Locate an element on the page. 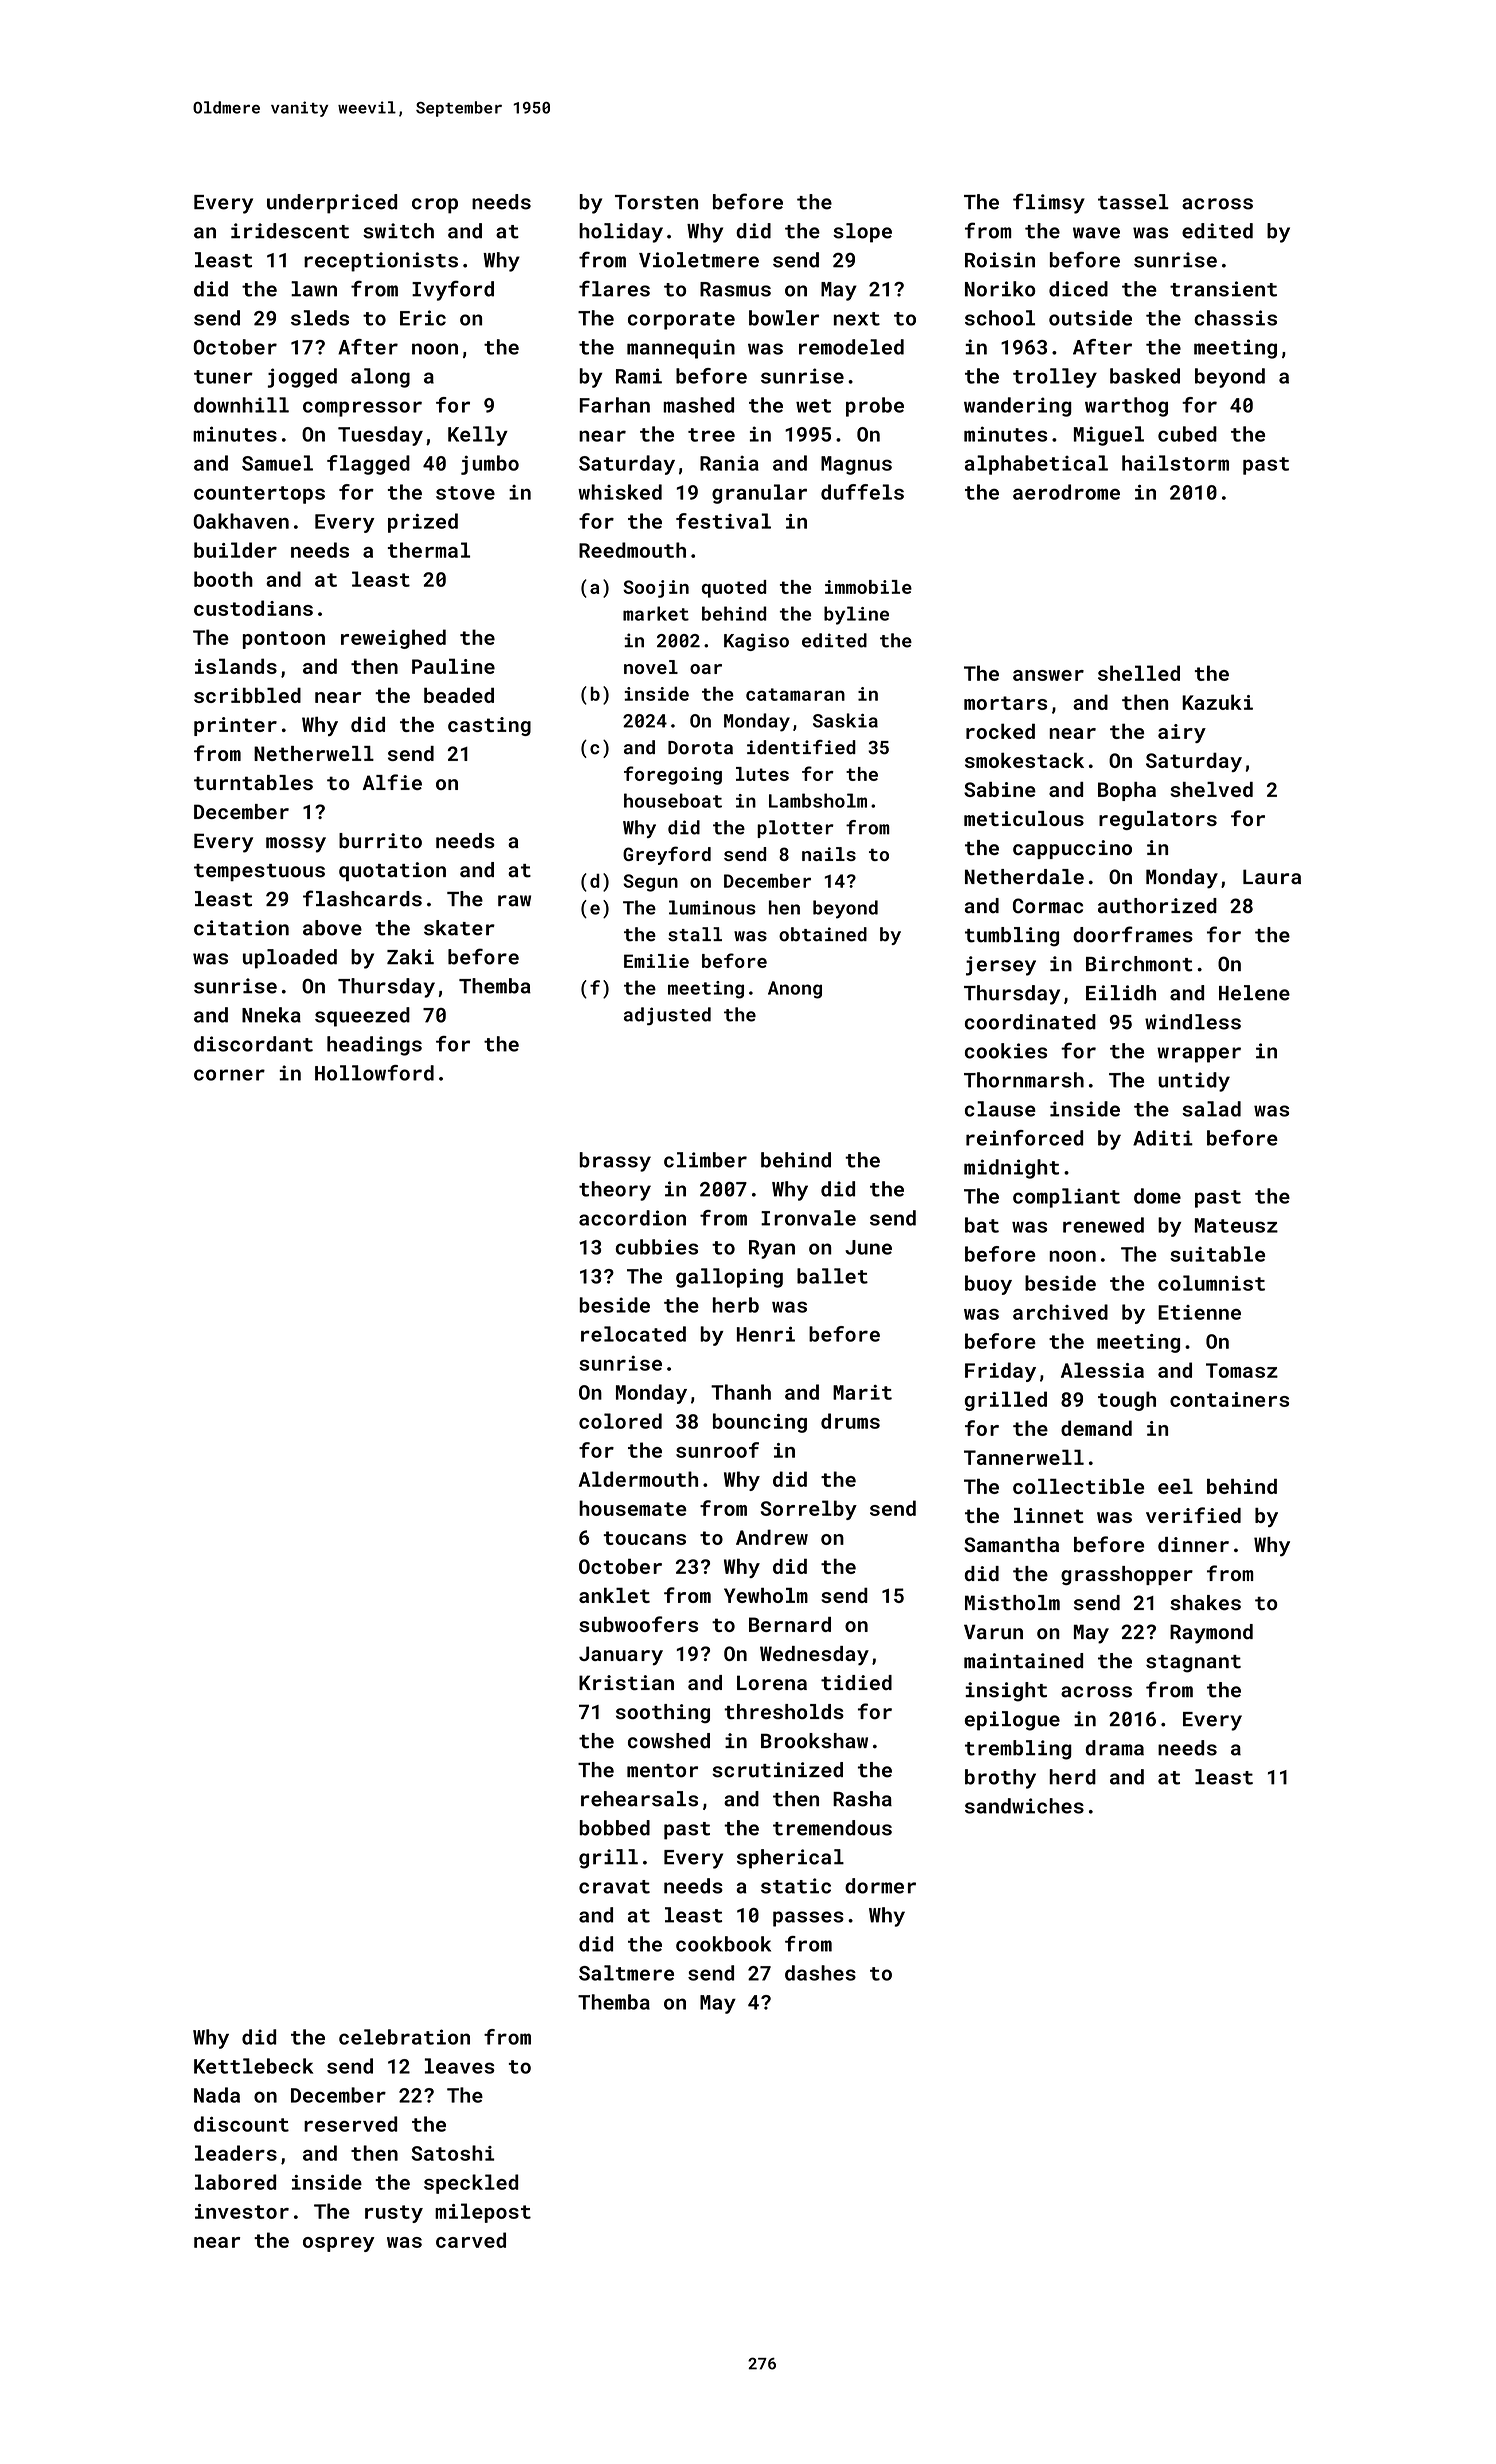  tough is located at coordinates (1127, 1401).
